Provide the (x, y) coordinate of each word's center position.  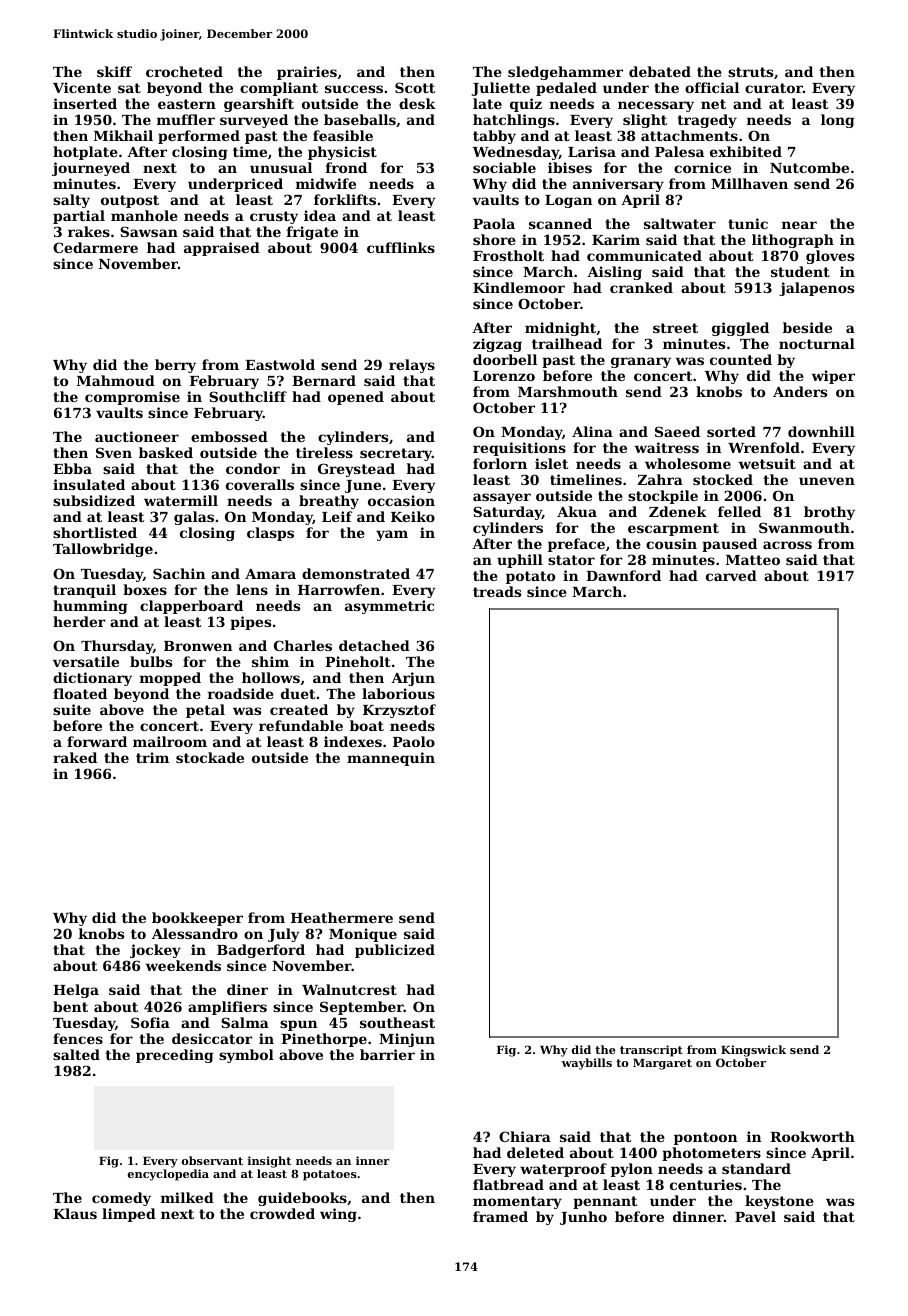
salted (76, 1054)
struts (750, 72)
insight (269, 1162)
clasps (270, 534)
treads (497, 591)
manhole (144, 215)
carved (731, 575)
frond (346, 167)
